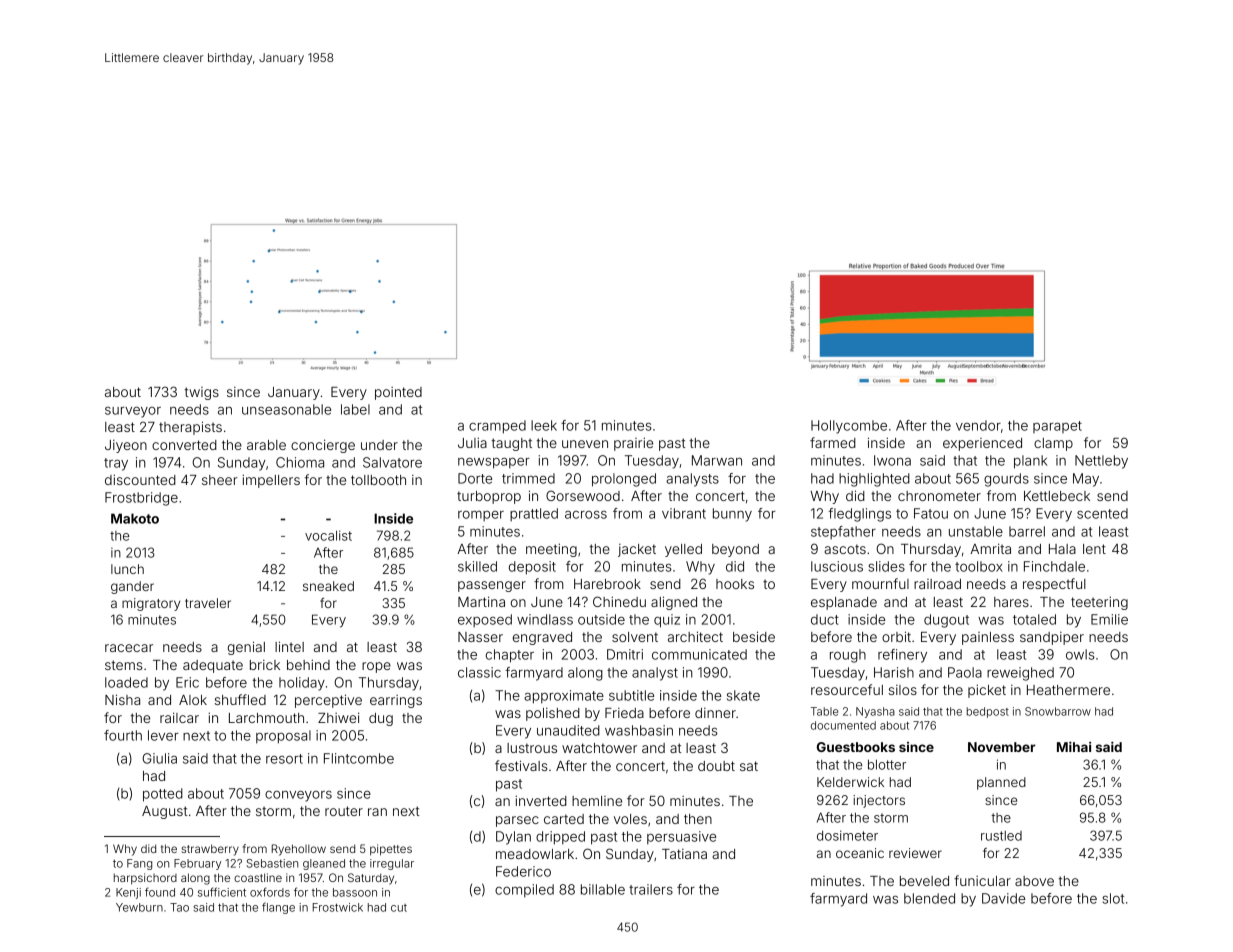 This screenshot has height=952, width=1233. What do you see at coordinates (132, 587) in the screenshot?
I see `gander` at bounding box center [132, 587].
